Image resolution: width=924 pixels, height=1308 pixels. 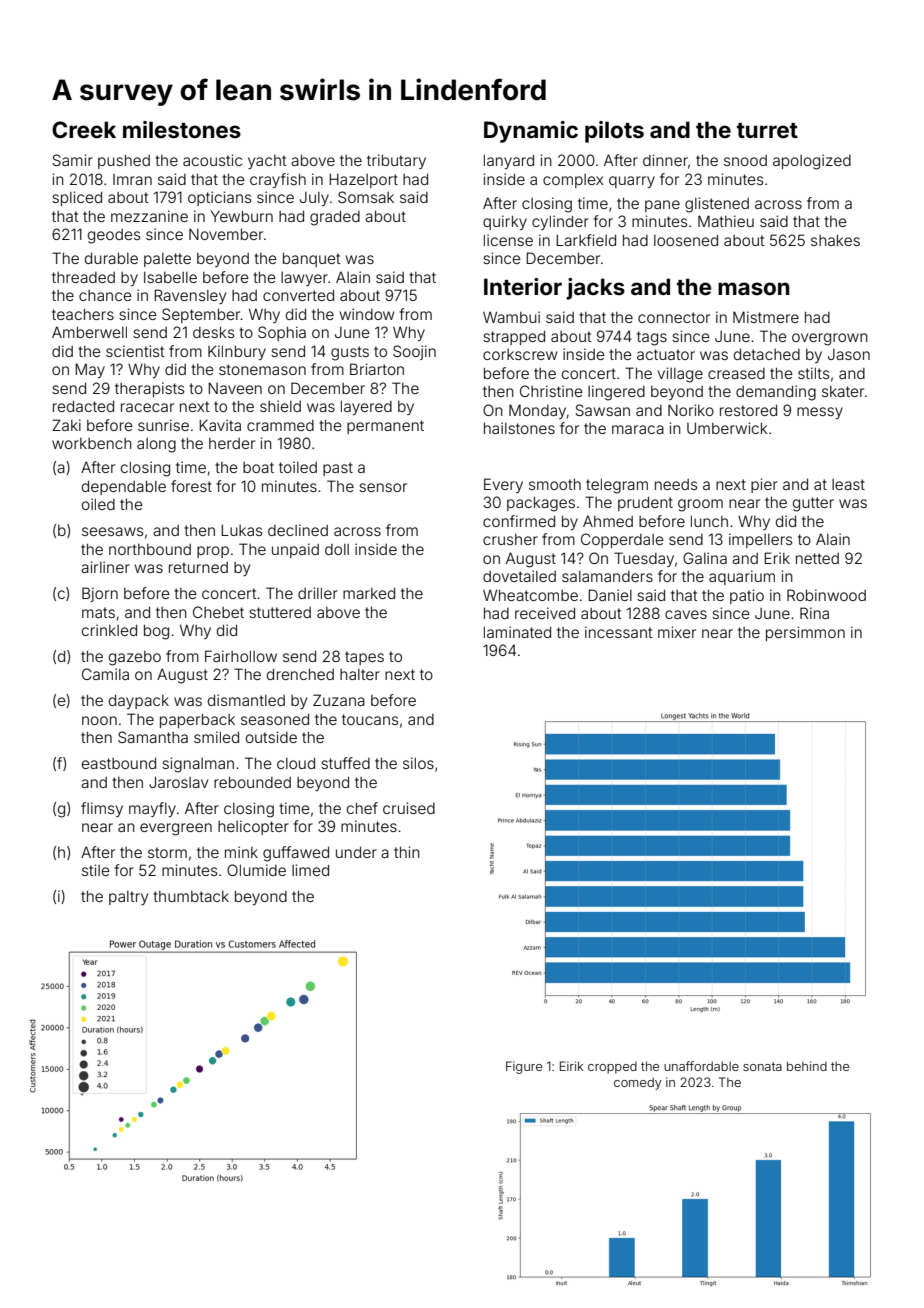 What do you see at coordinates (84, 129) in the image?
I see `Creek` at bounding box center [84, 129].
